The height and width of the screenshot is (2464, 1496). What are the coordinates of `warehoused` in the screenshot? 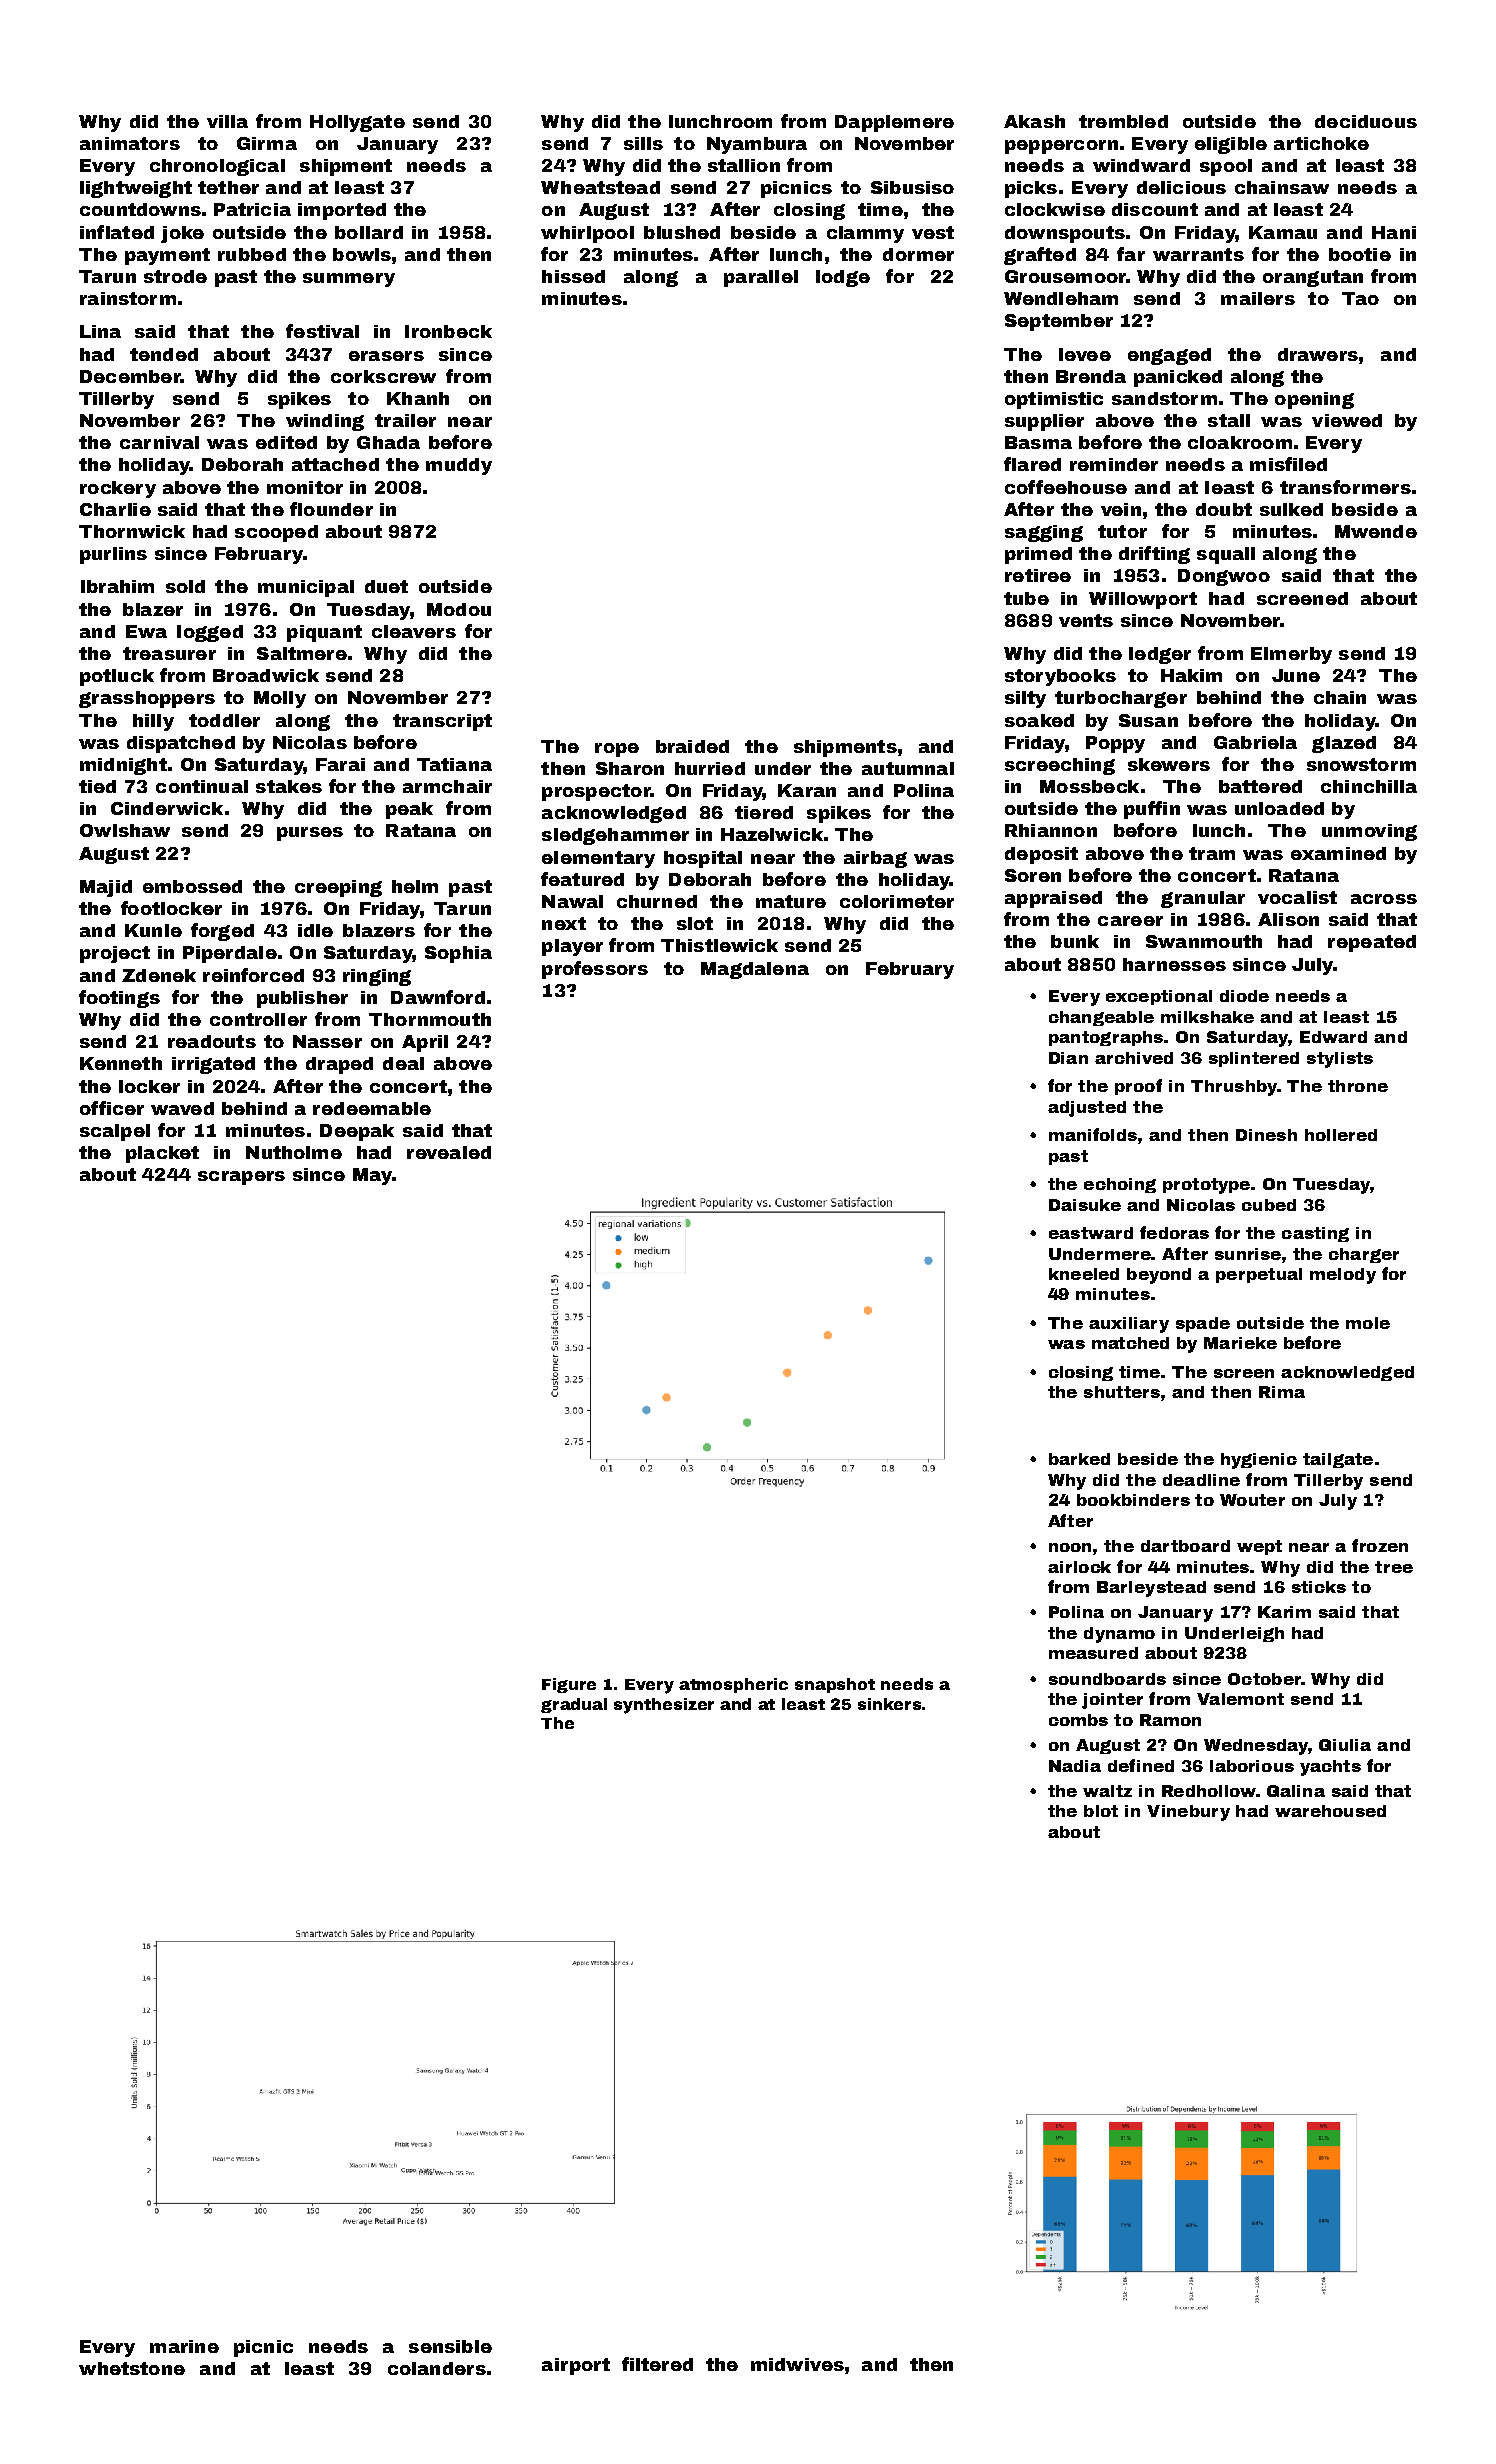 It's located at (1330, 1811).
